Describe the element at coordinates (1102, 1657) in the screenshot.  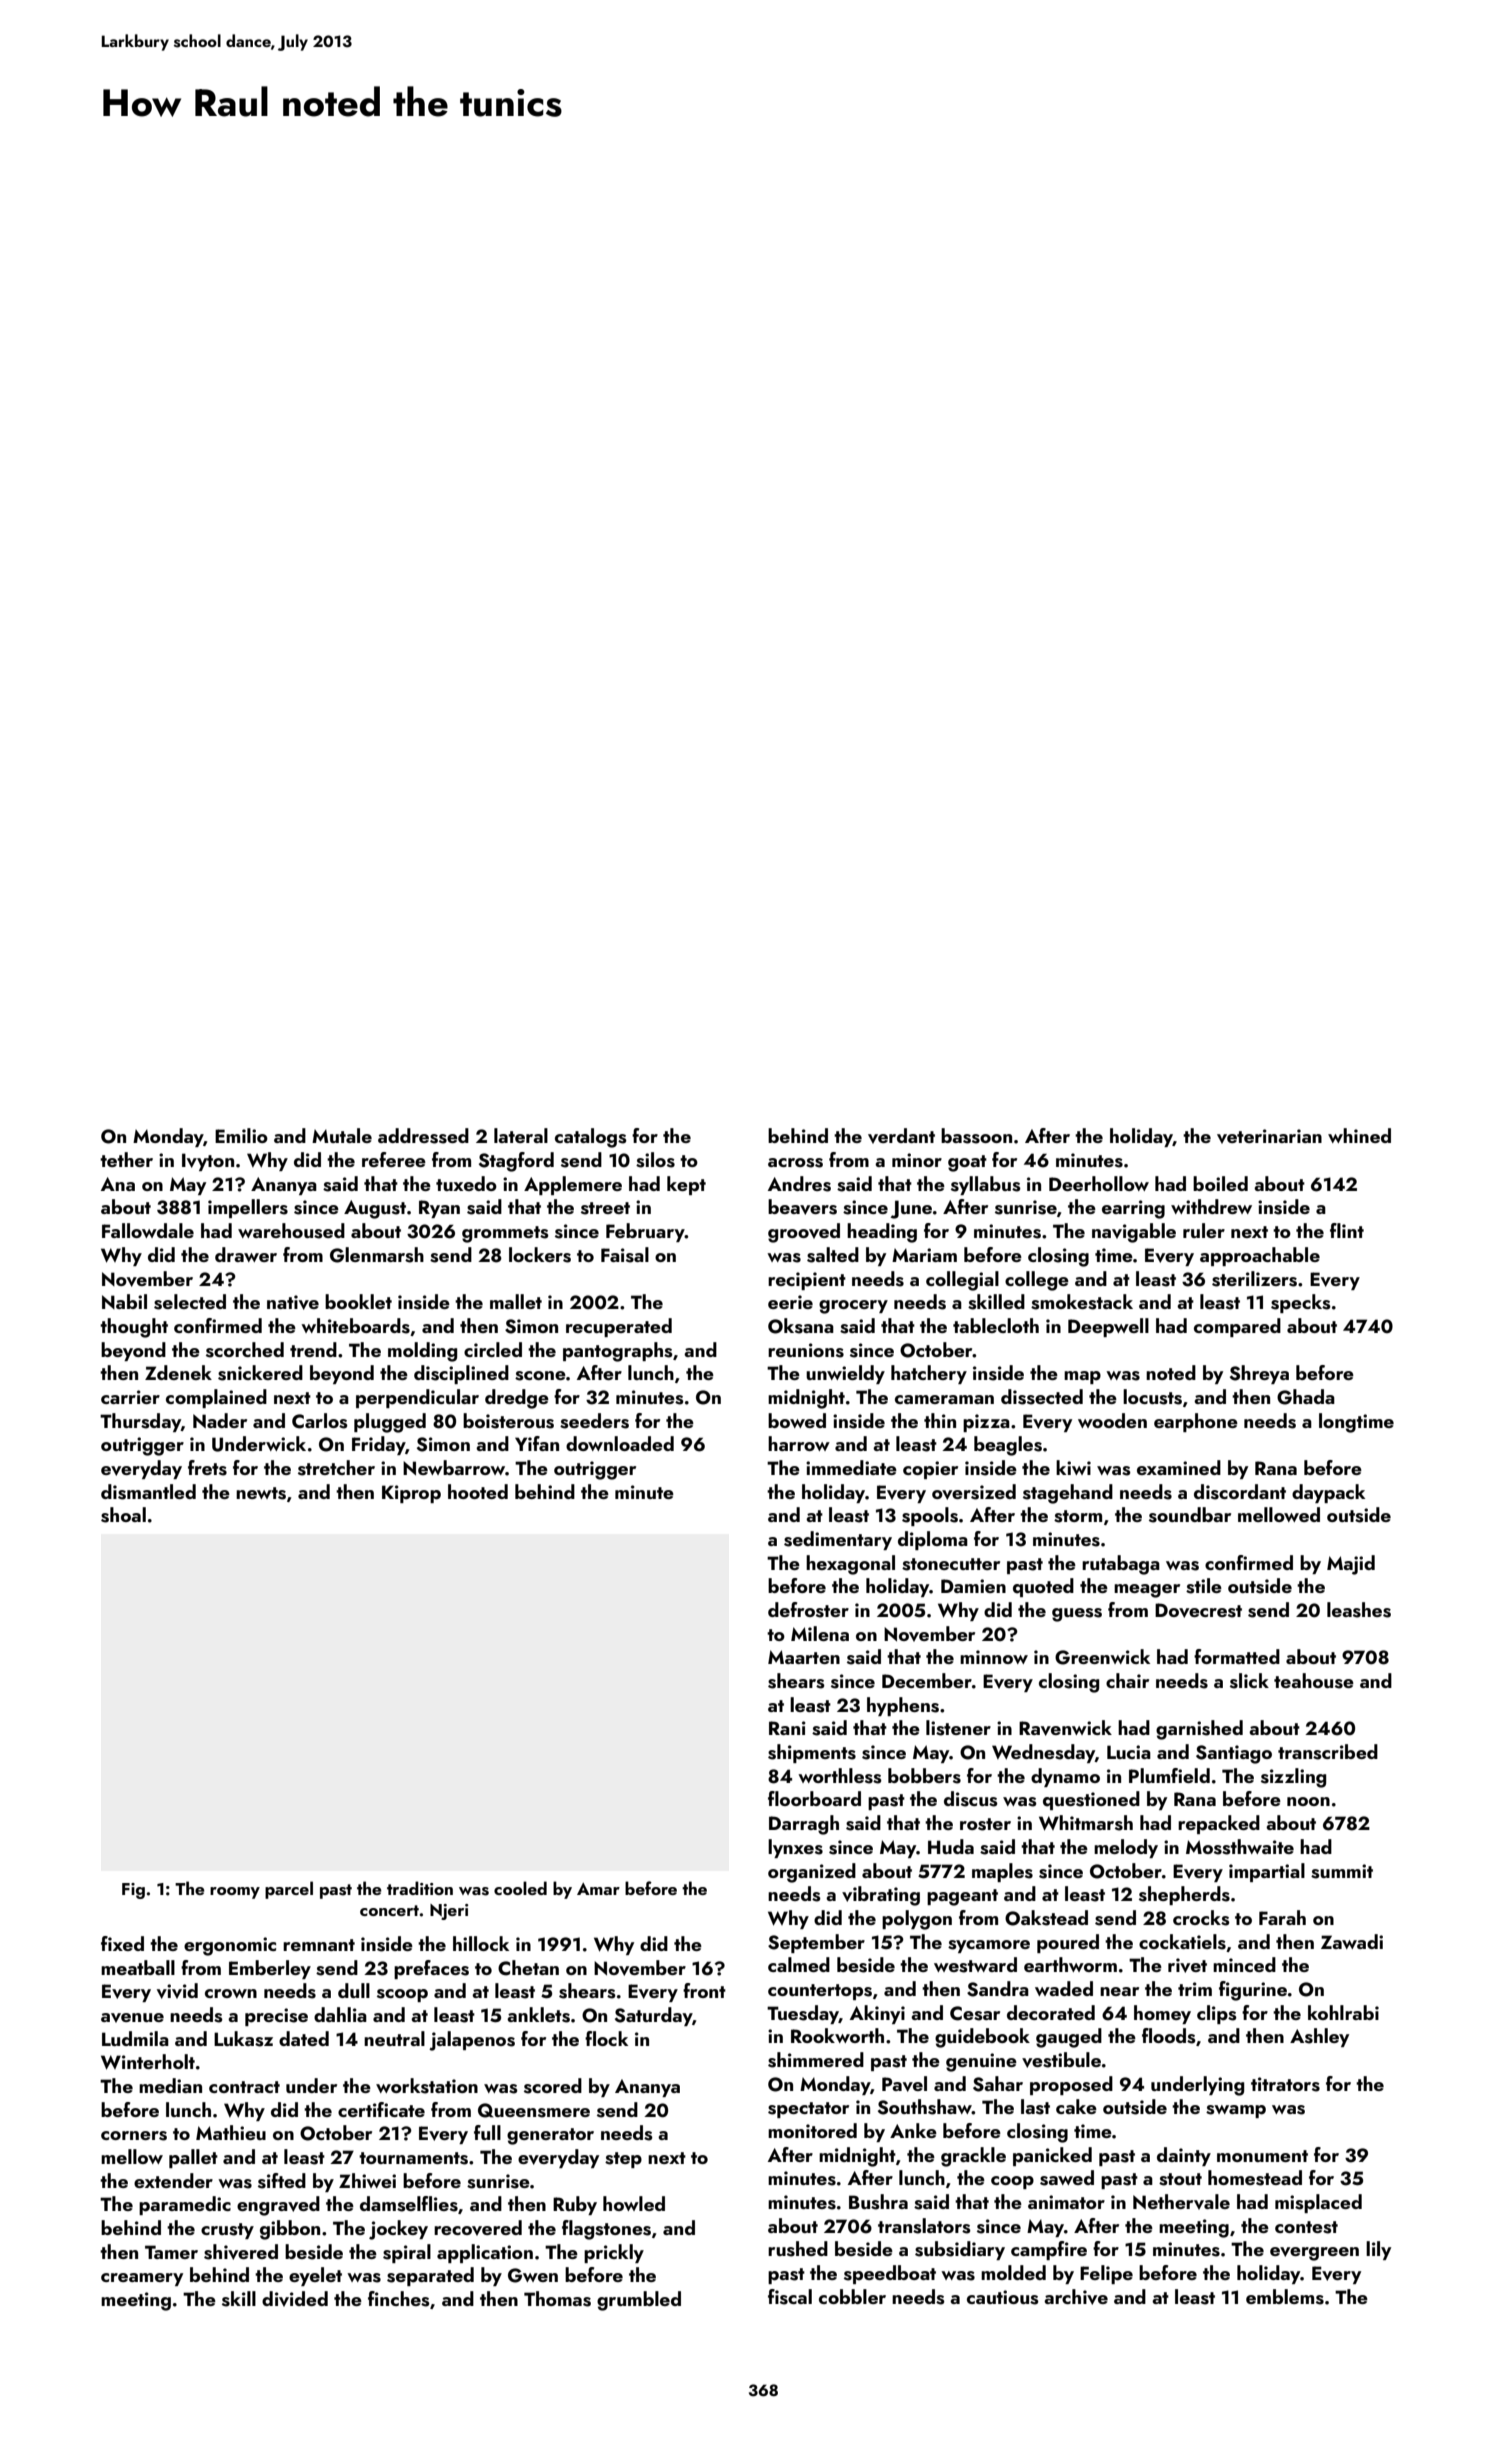
I see `Greenwick` at that location.
